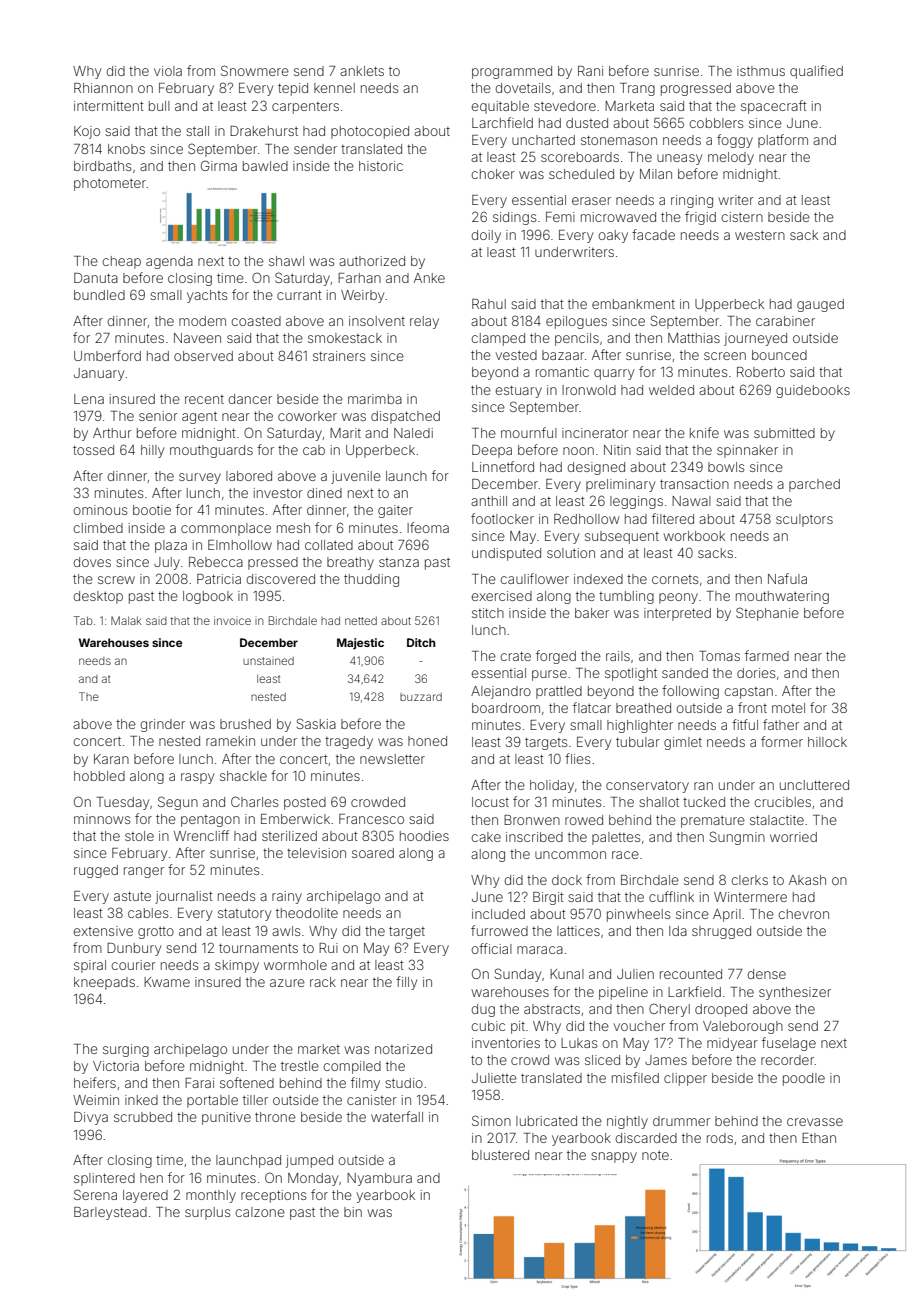 The image size is (924, 1308). Describe the element at coordinates (87, 132) in the image. I see `Kojo` at that location.
